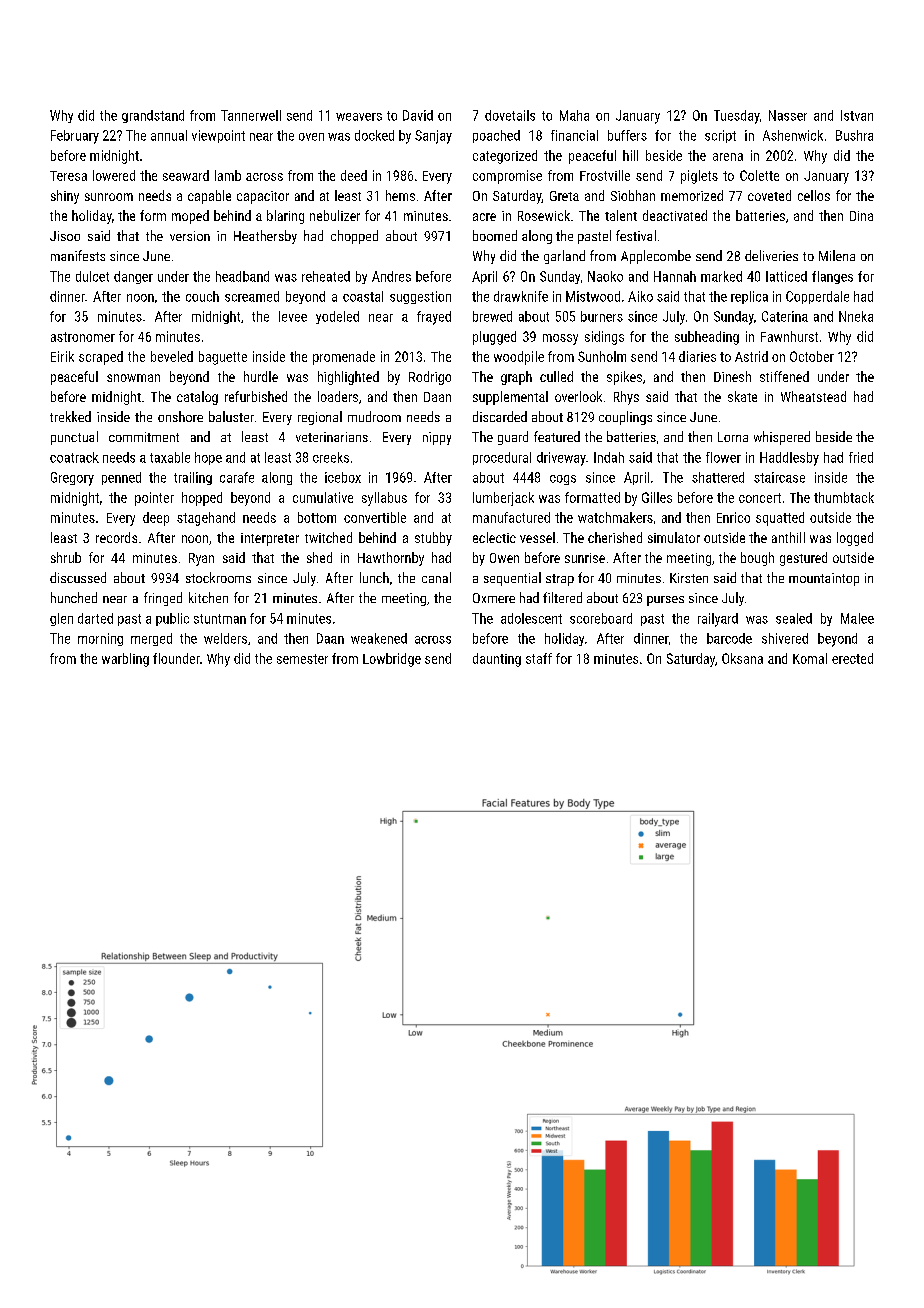 The height and width of the screenshot is (1308, 924). I want to click on Istvan, so click(857, 115).
